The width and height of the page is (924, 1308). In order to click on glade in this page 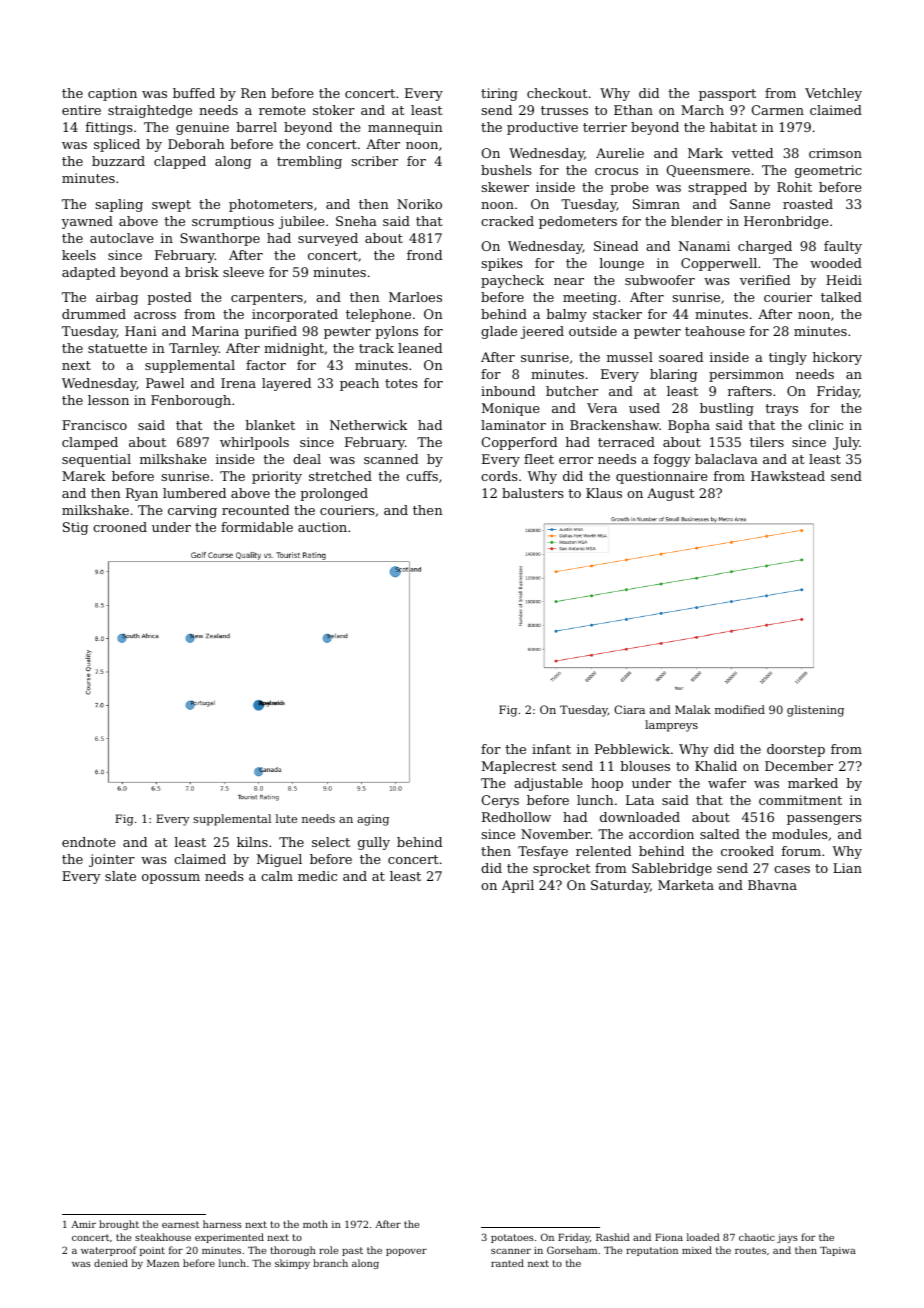, I will do `click(499, 332)`.
